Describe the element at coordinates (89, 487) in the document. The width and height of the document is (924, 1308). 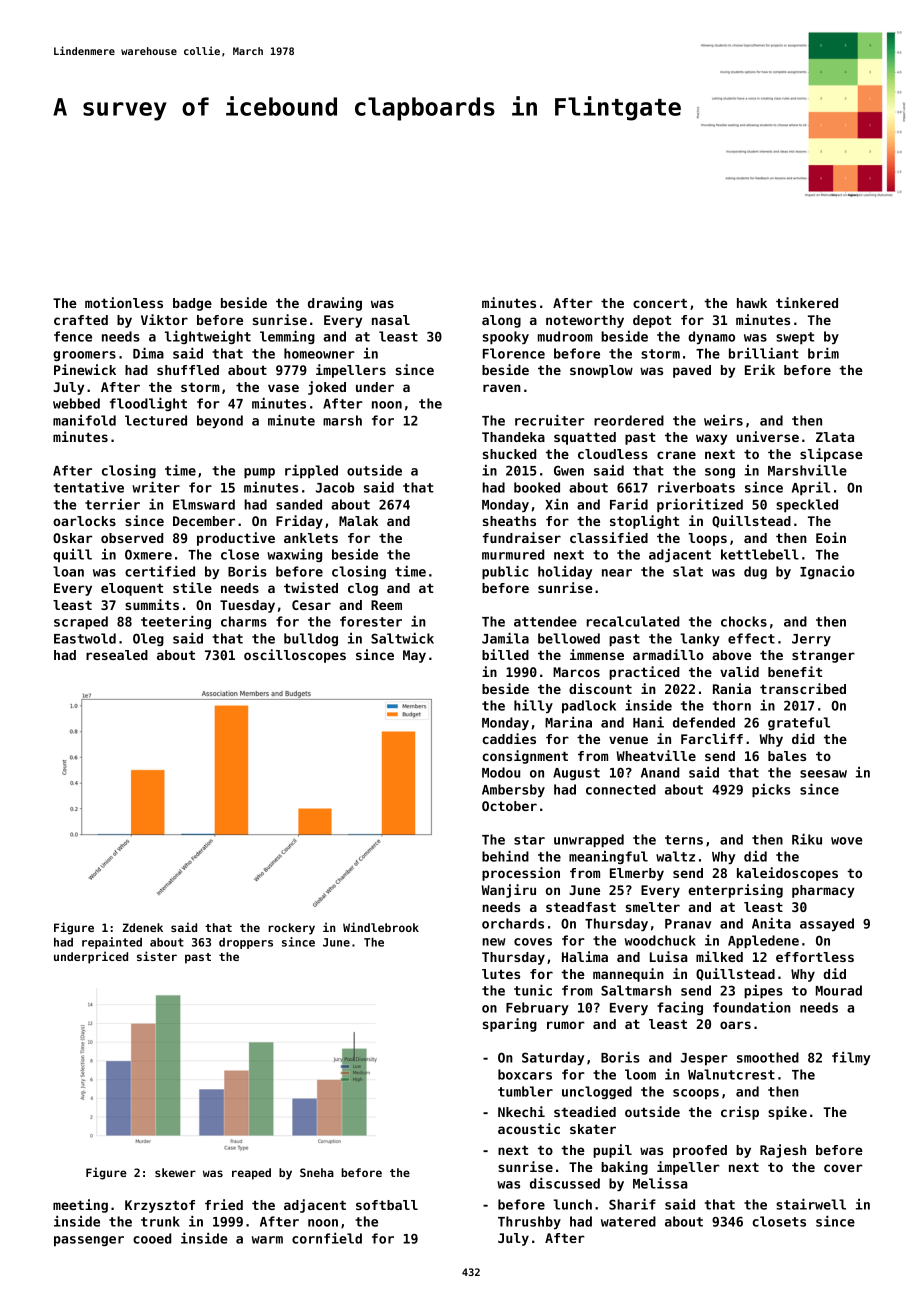
I see `tentative` at that location.
